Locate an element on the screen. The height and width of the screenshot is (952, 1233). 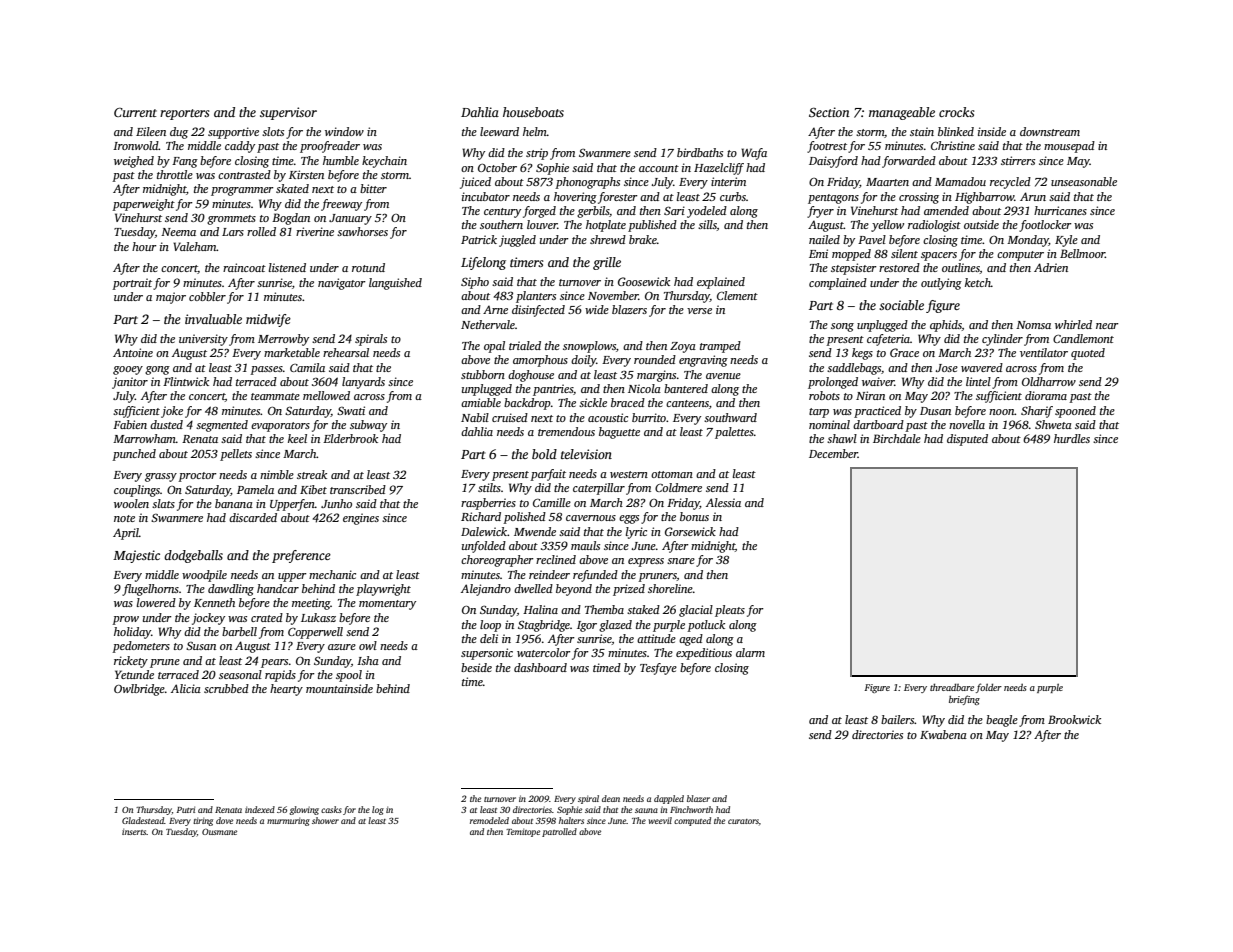
supervisor is located at coordinates (288, 113).
